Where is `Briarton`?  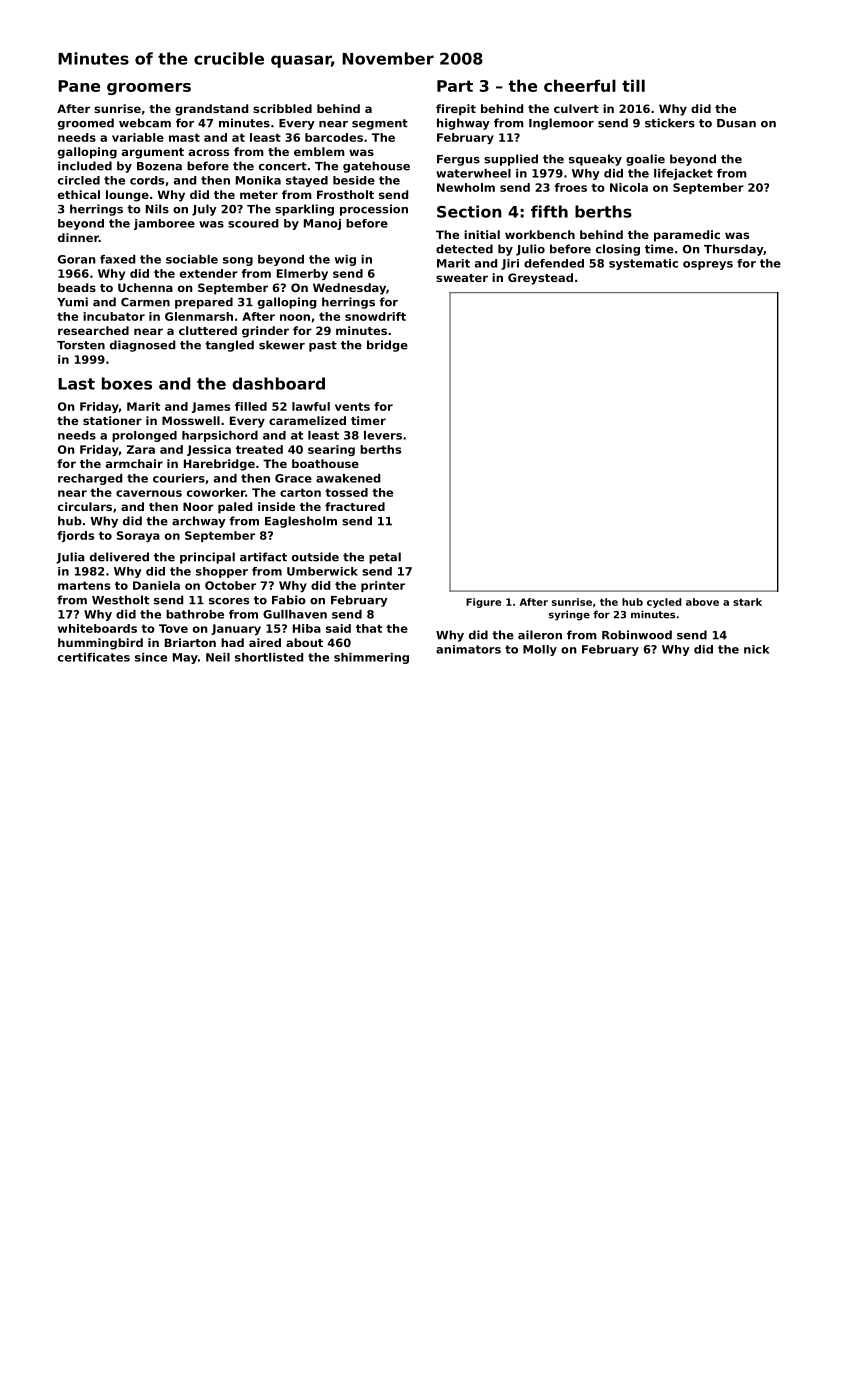 Briarton is located at coordinates (190, 642).
